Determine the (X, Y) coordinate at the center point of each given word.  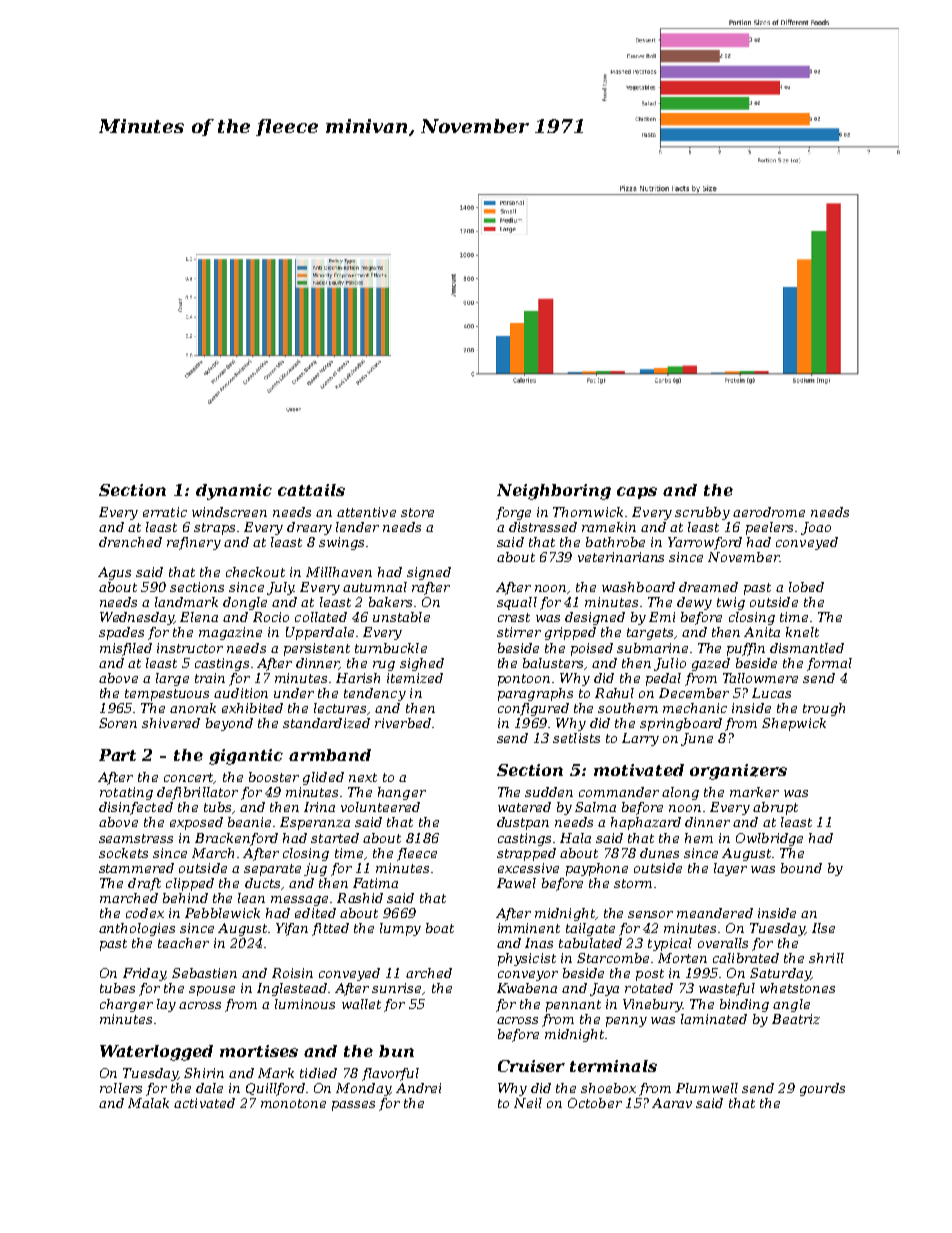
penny (626, 1022)
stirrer (519, 632)
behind (185, 898)
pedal (663, 679)
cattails (311, 490)
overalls (723, 943)
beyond (229, 724)
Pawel (516, 883)
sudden (549, 792)
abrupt (775, 808)
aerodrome (769, 512)
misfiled (126, 649)
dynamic (234, 492)
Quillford (275, 1089)
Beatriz (796, 1019)
